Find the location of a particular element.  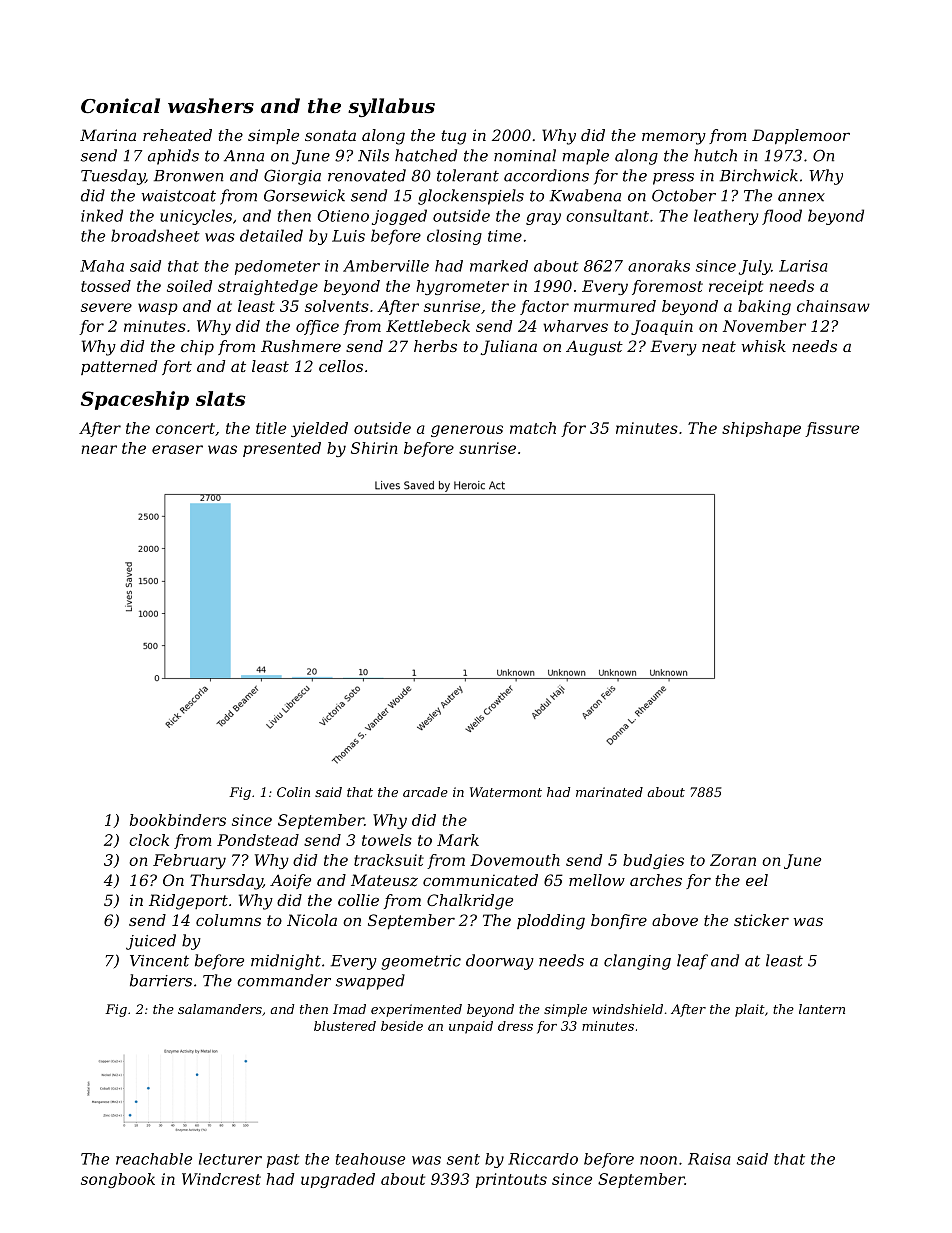

memory is located at coordinates (674, 138).
